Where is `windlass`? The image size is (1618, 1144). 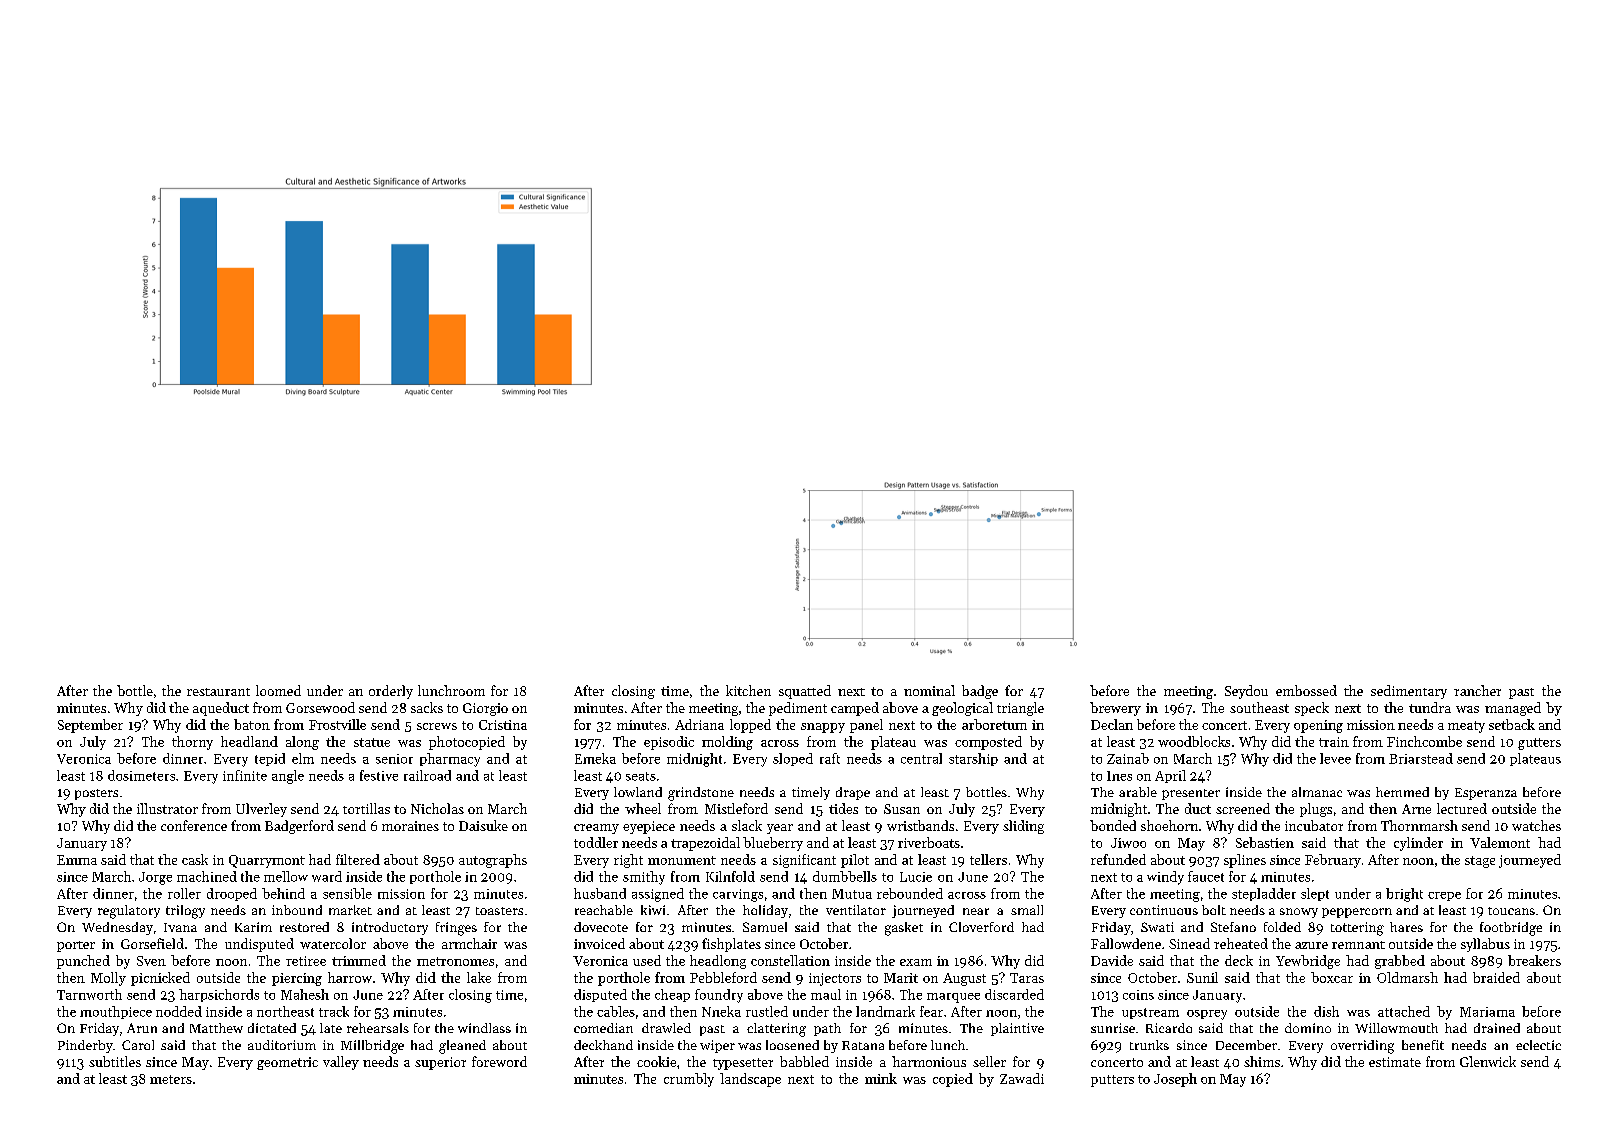
windlass is located at coordinates (484, 1028).
